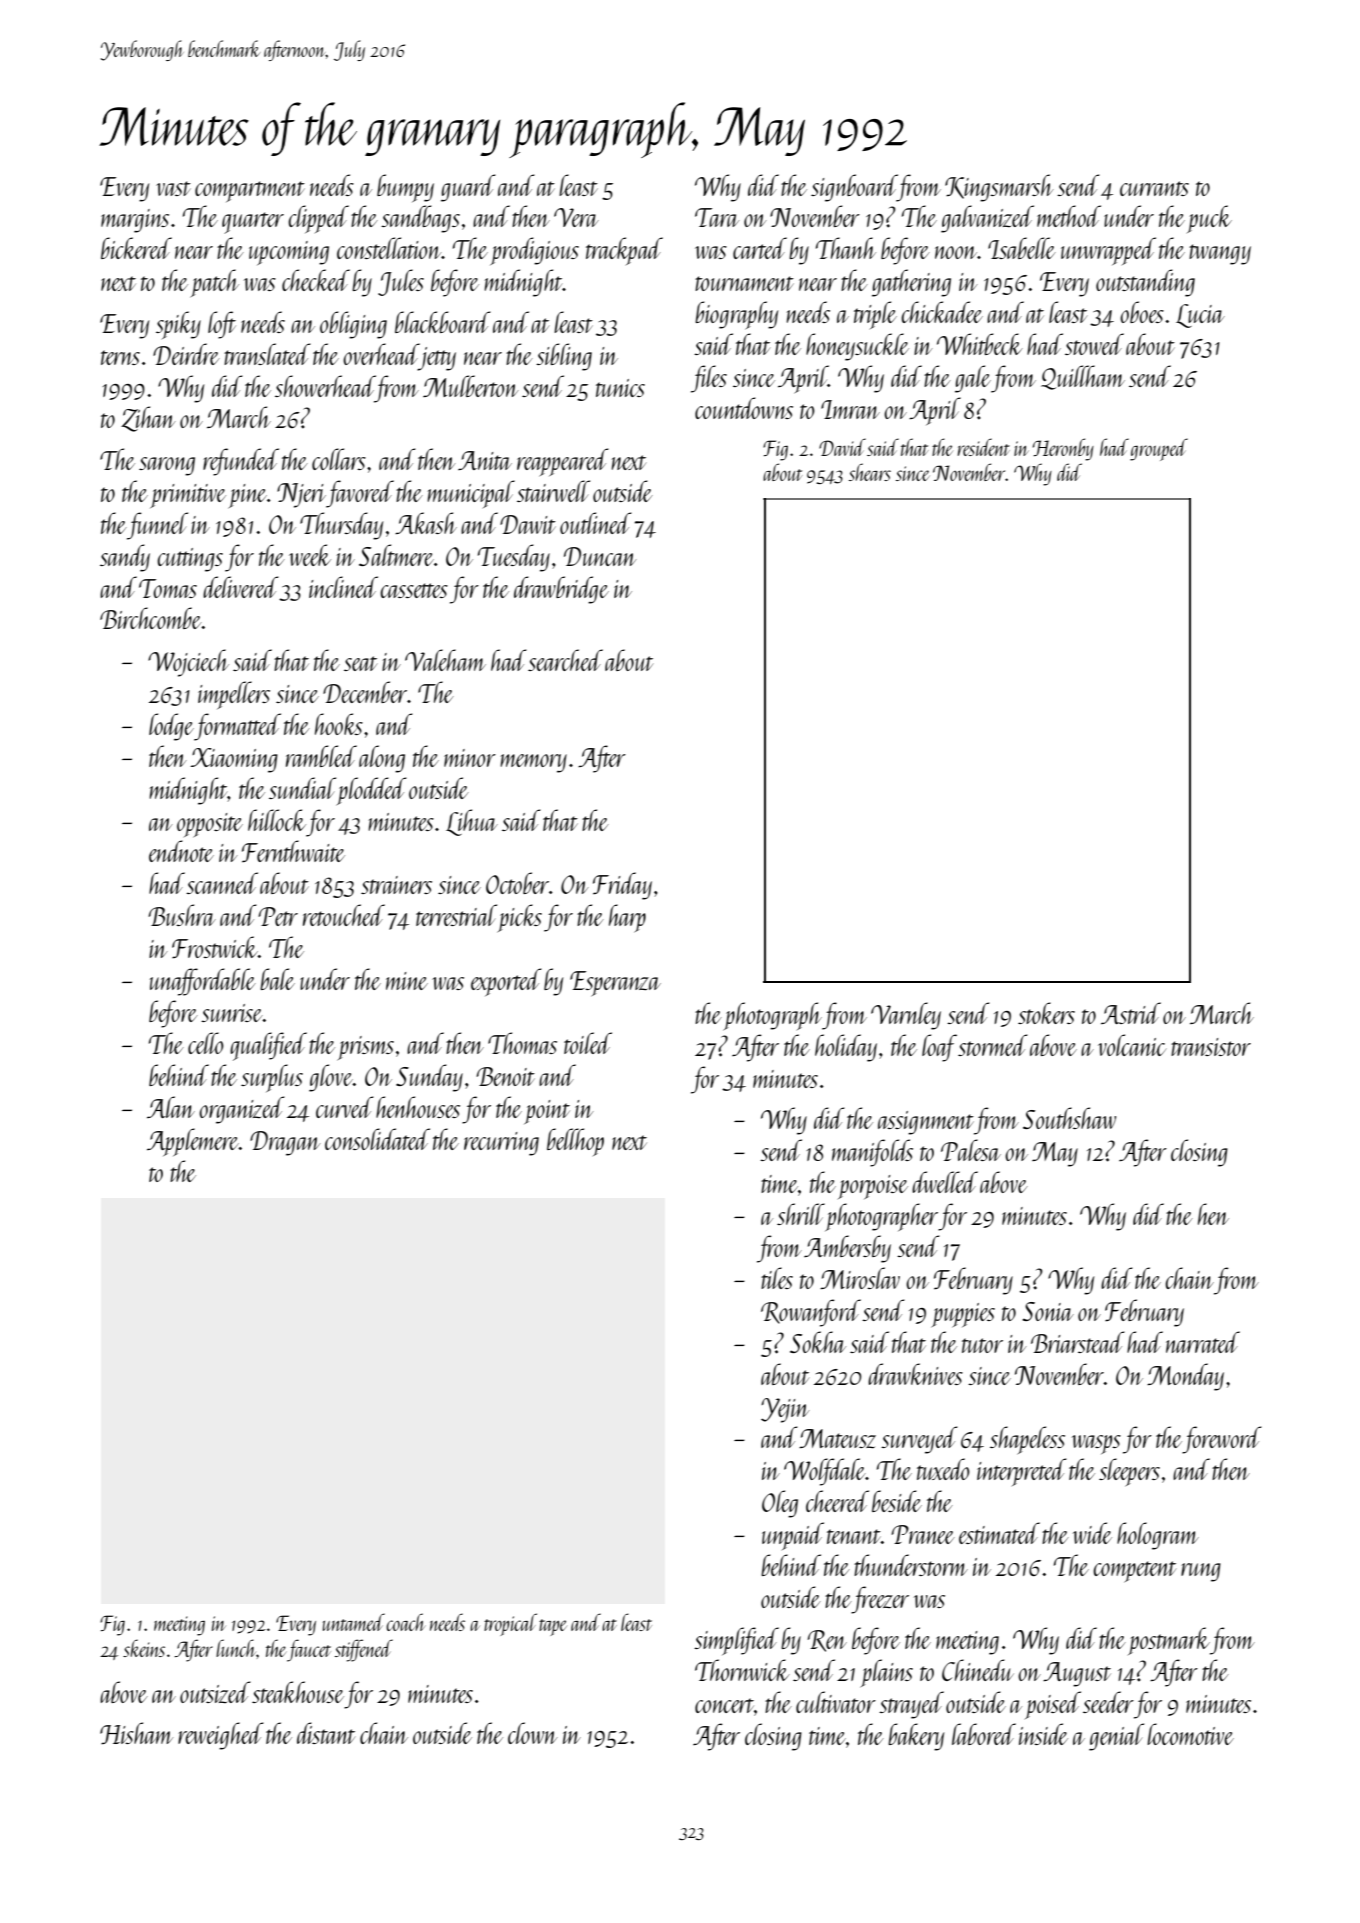  What do you see at coordinates (1159, 449) in the screenshot?
I see `grouped` at bounding box center [1159, 449].
